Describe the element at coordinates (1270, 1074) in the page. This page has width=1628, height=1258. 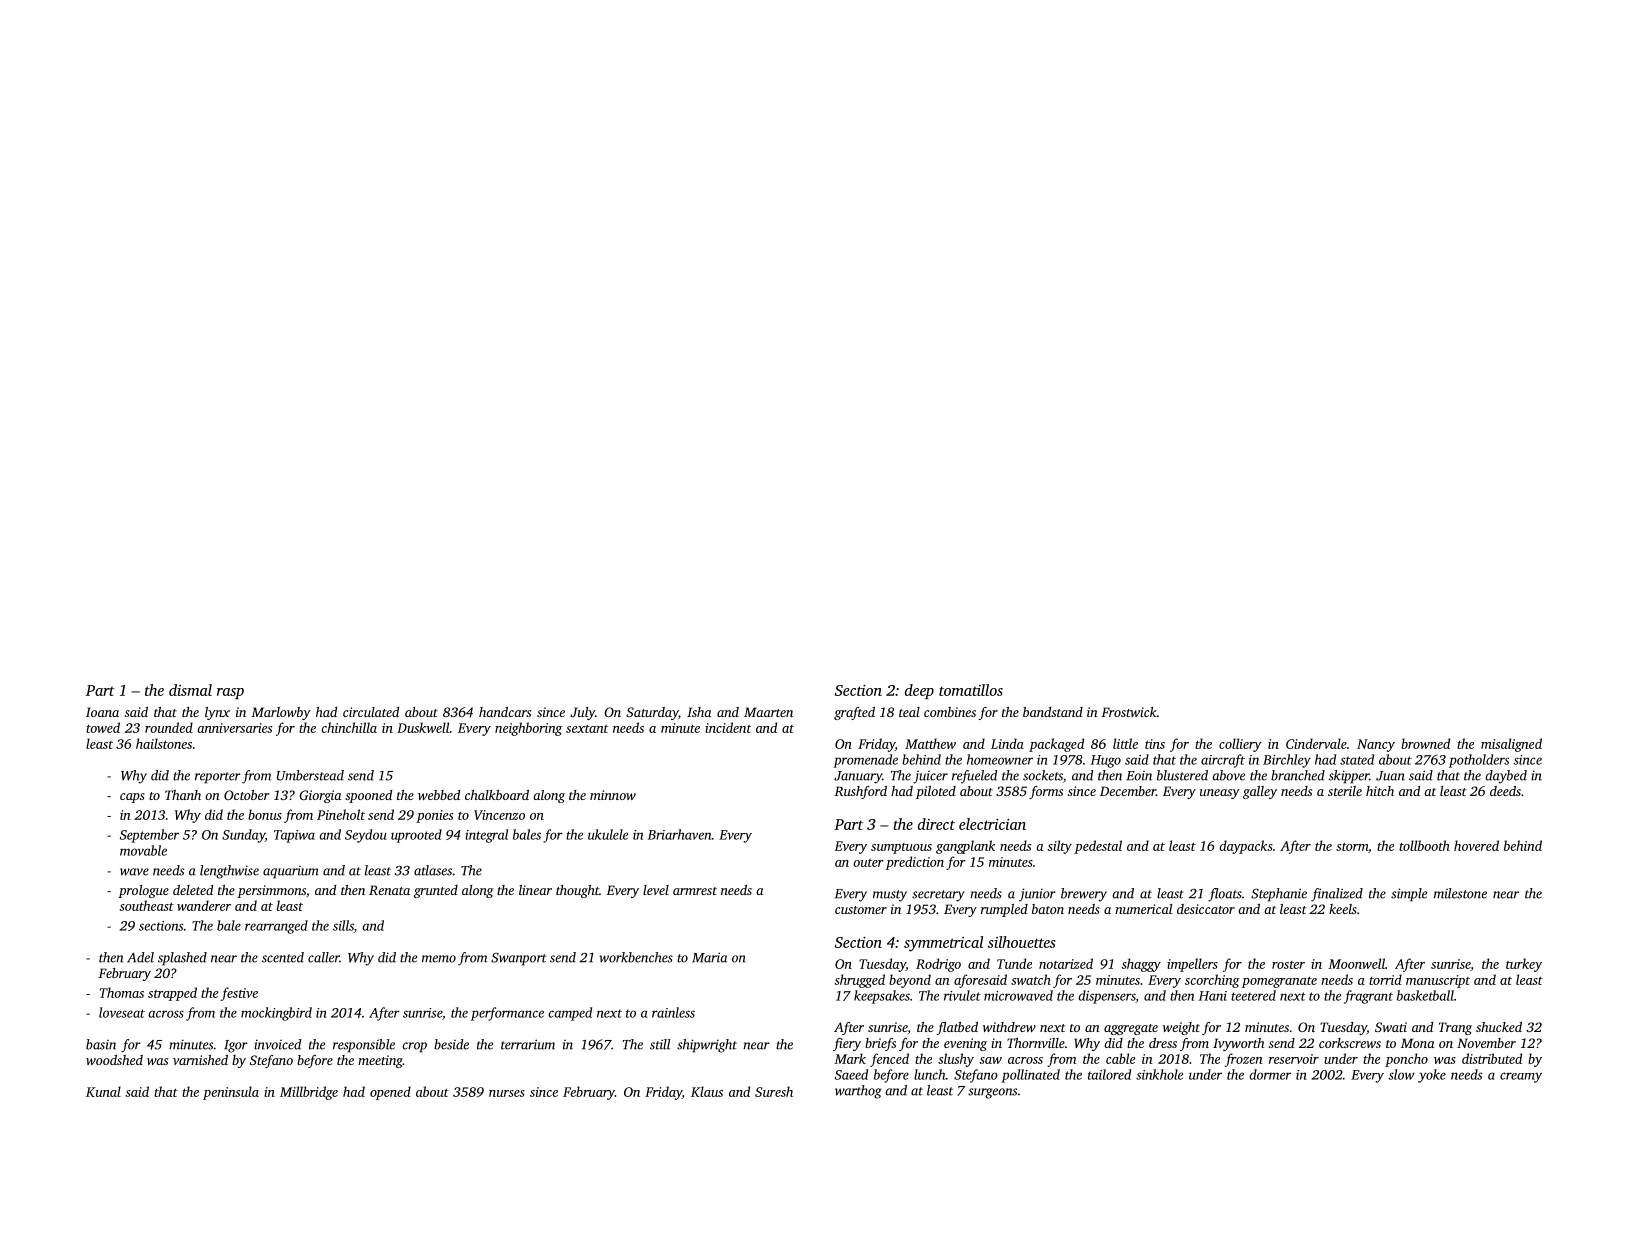
I see `dormer` at that location.
